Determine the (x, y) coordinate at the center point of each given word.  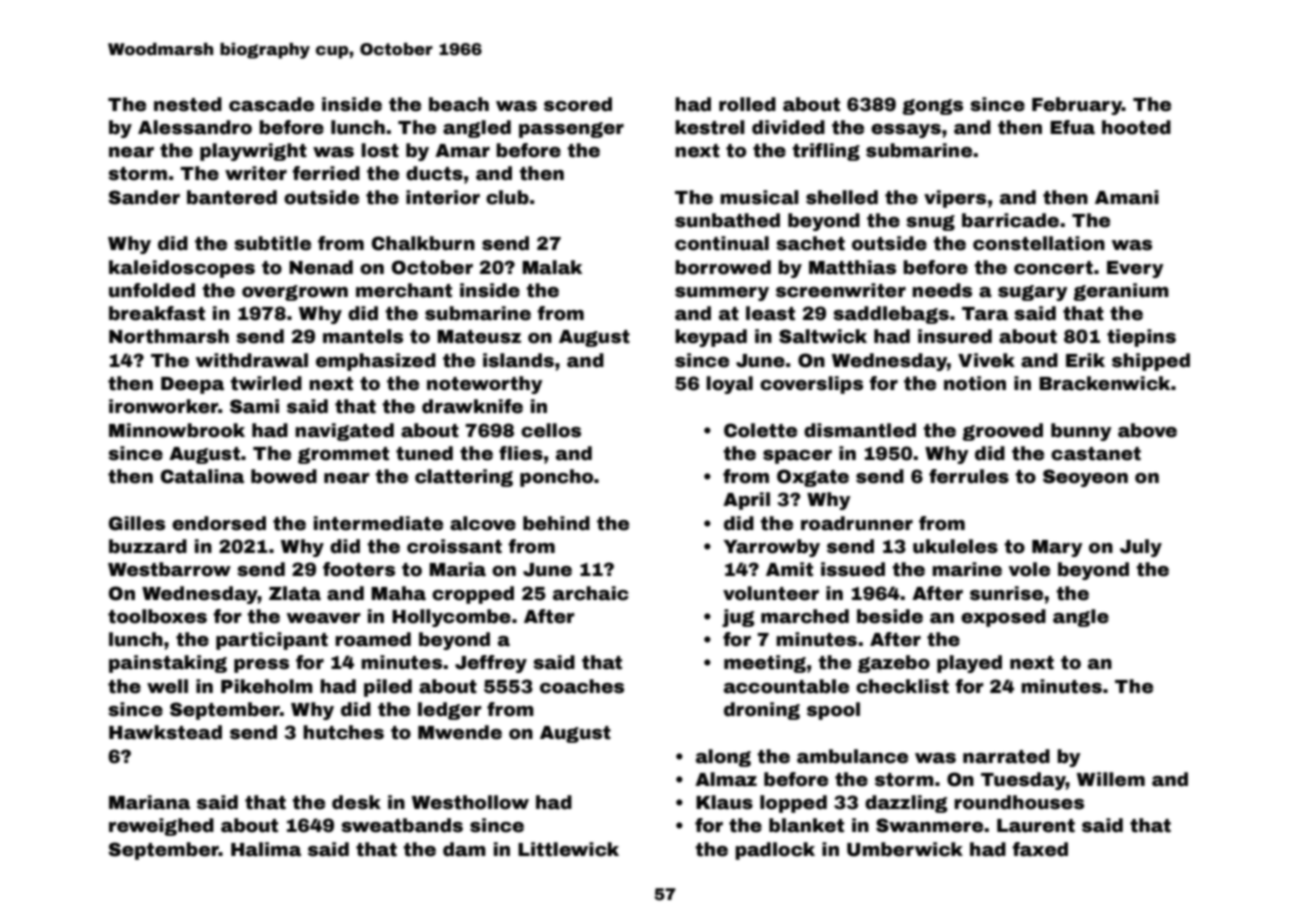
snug (930, 223)
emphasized (376, 362)
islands (518, 360)
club (507, 197)
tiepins (1141, 338)
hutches (343, 732)
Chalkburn (423, 243)
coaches (582, 686)
